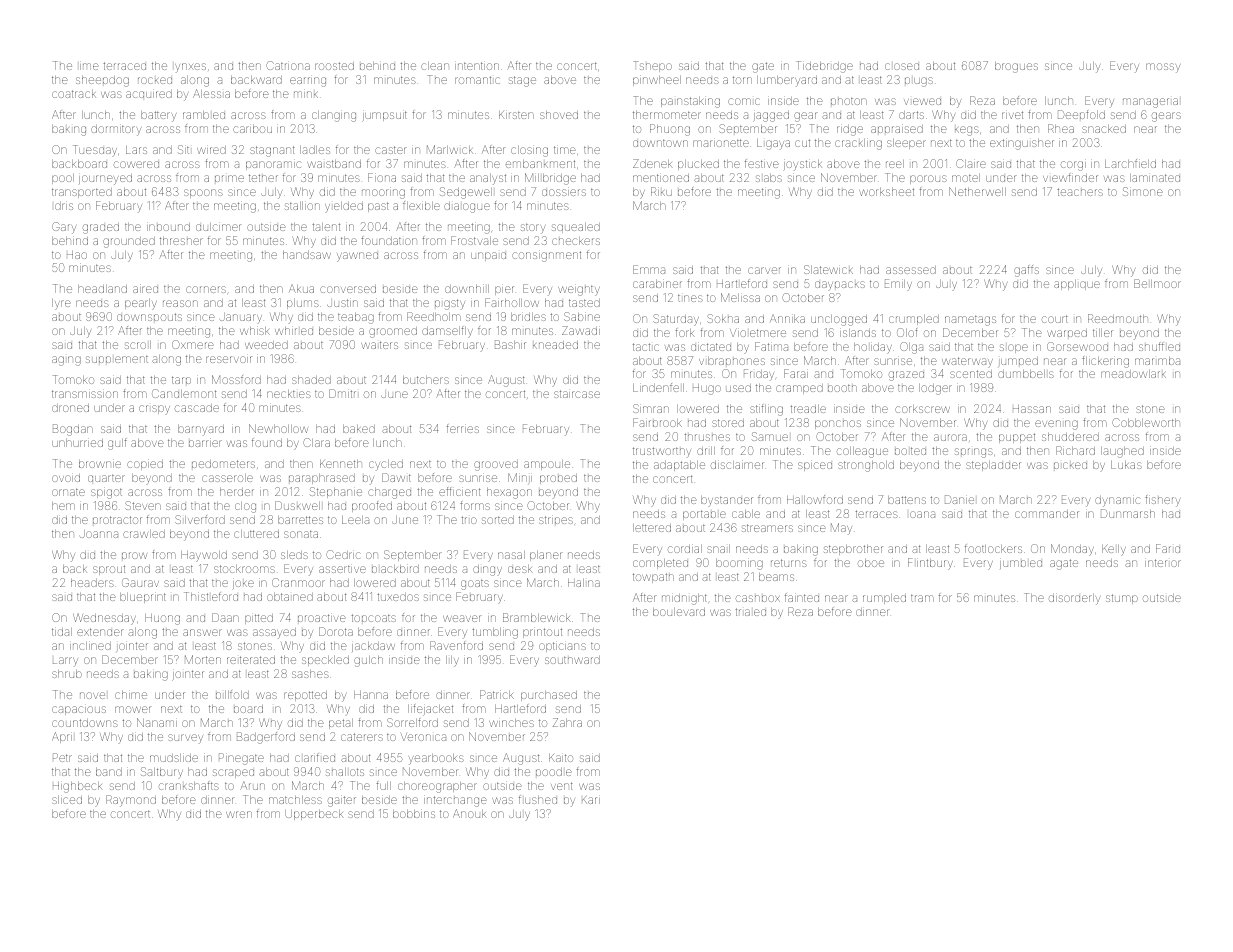 This screenshot has height=952, width=1233. Describe the element at coordinates (295, 800) in the screenshot. I see `matchless` at that location.
